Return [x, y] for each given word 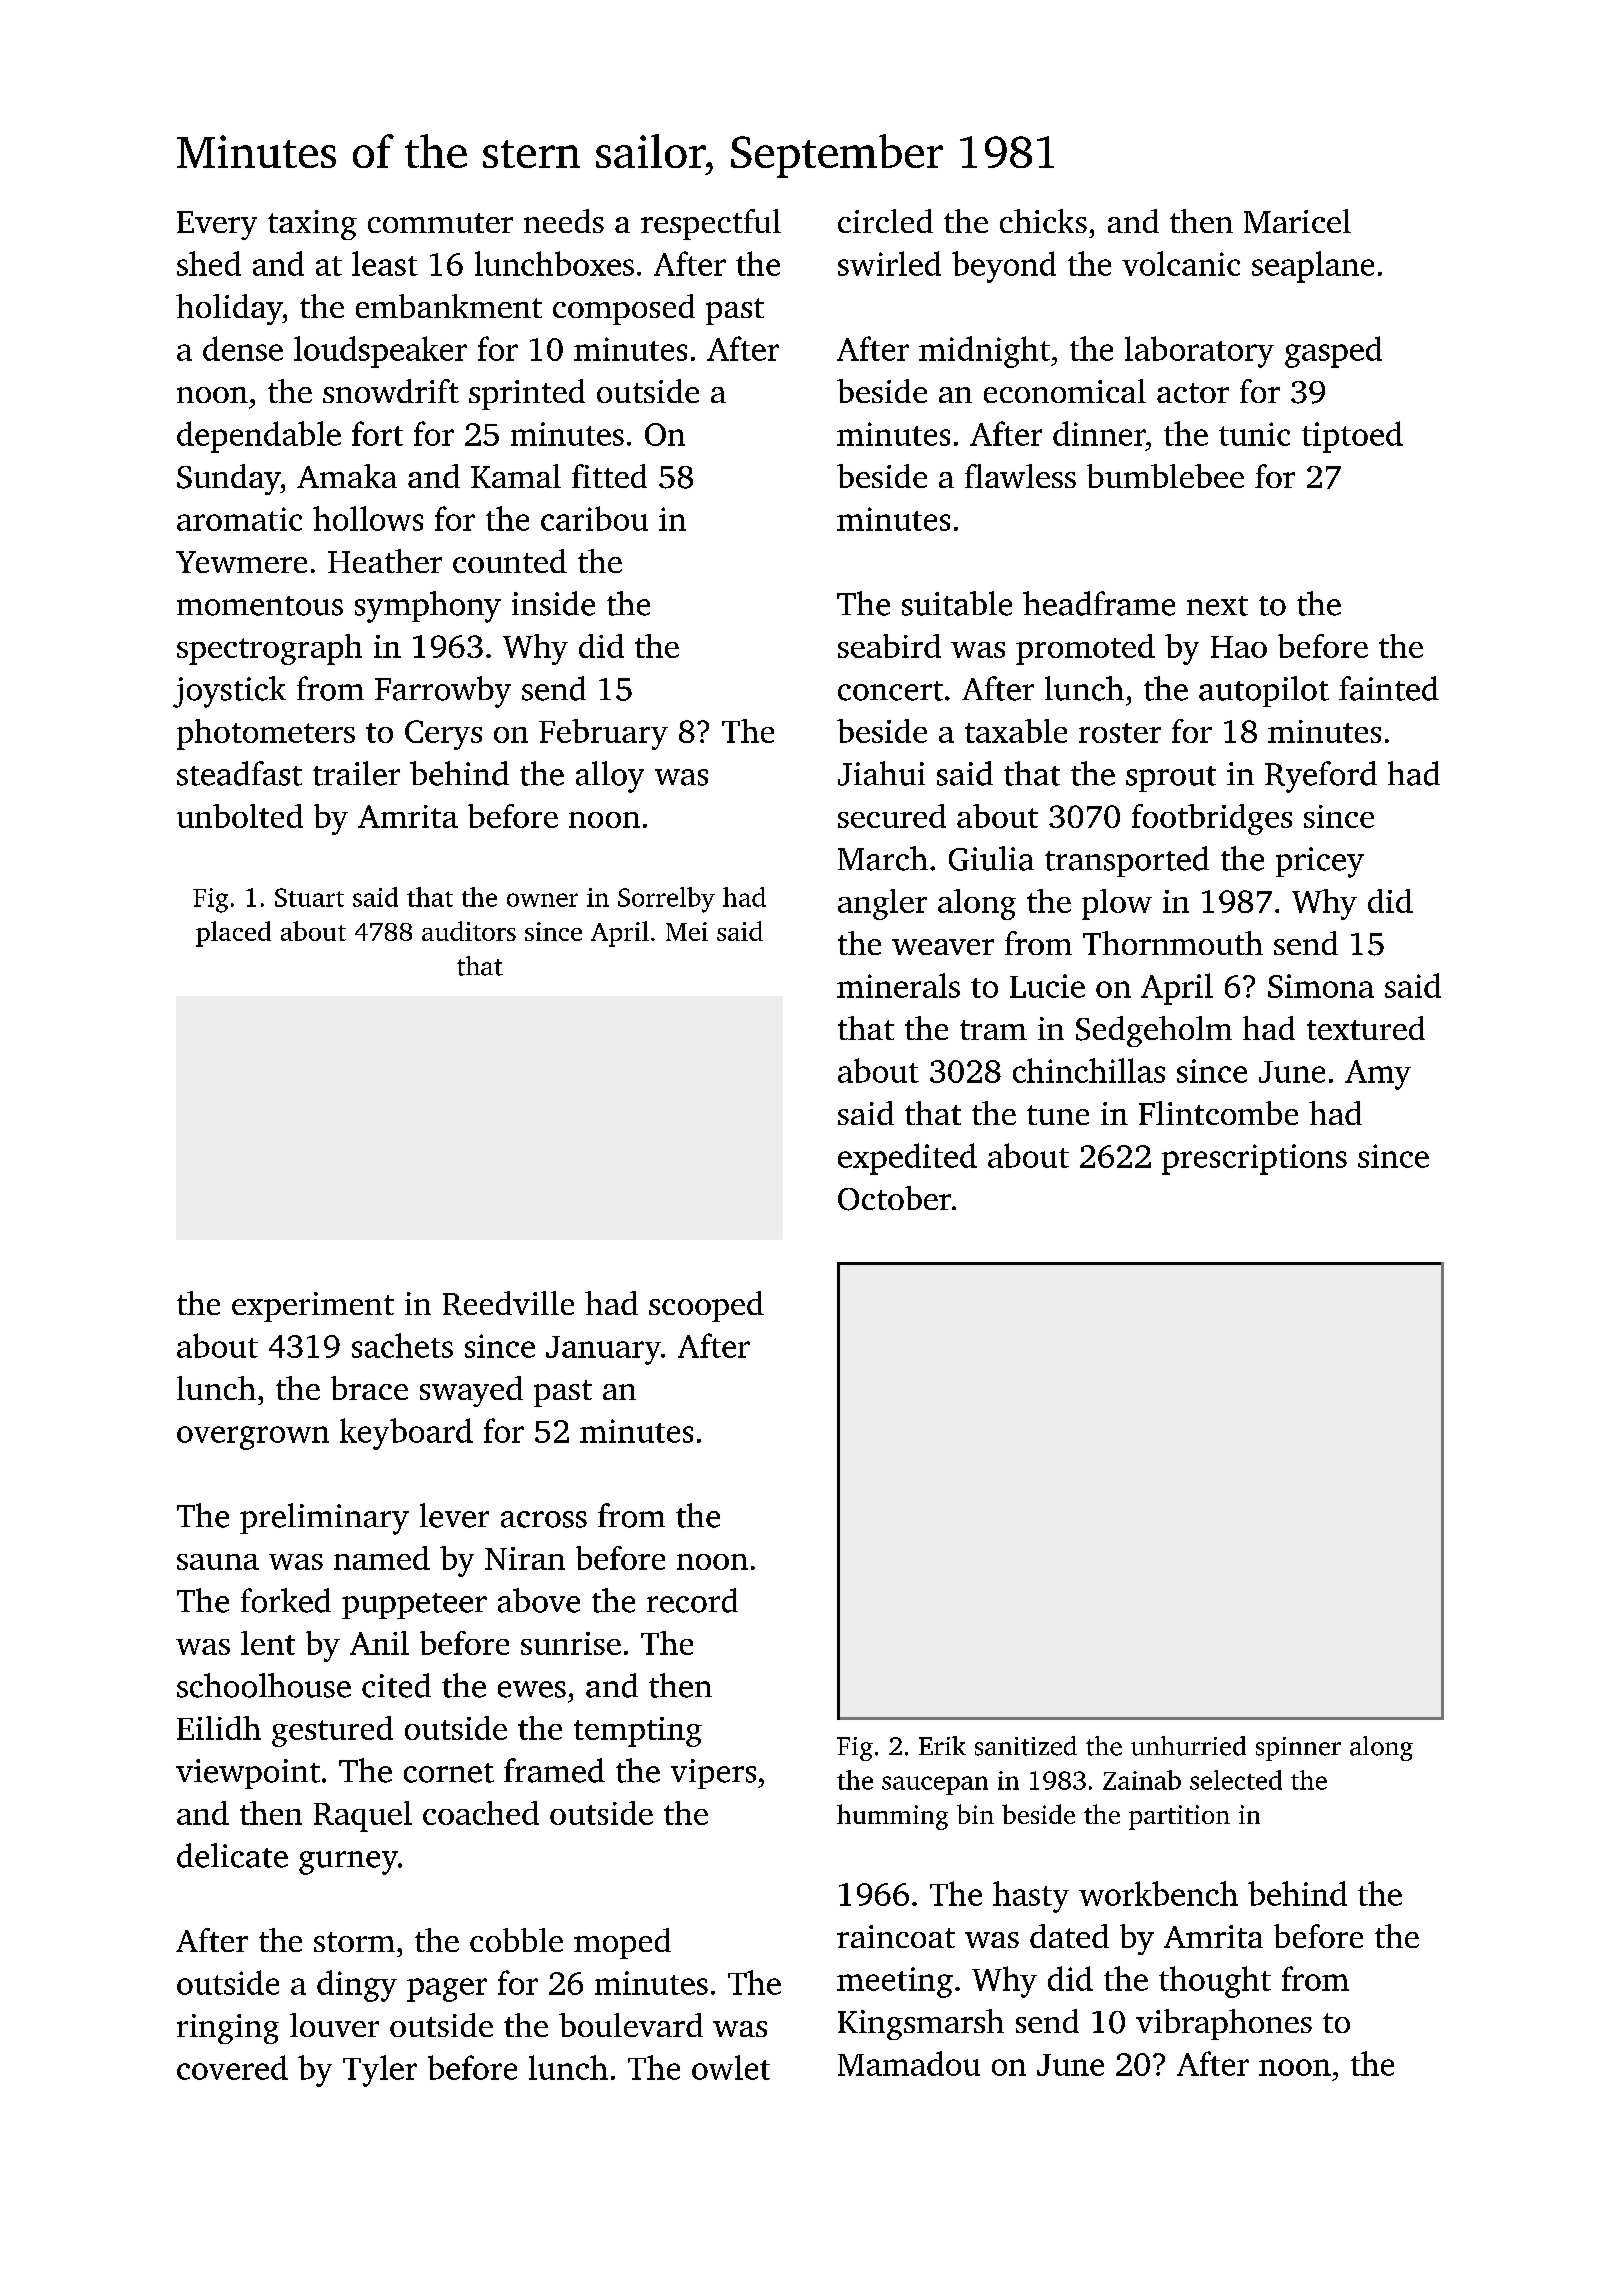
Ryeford [1321, 777]
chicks [1043, 221]
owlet [731, 2067]
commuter [440, 223]
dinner [1099, 433]
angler [882, 904]
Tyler [380, 2071]
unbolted [240, 816]
